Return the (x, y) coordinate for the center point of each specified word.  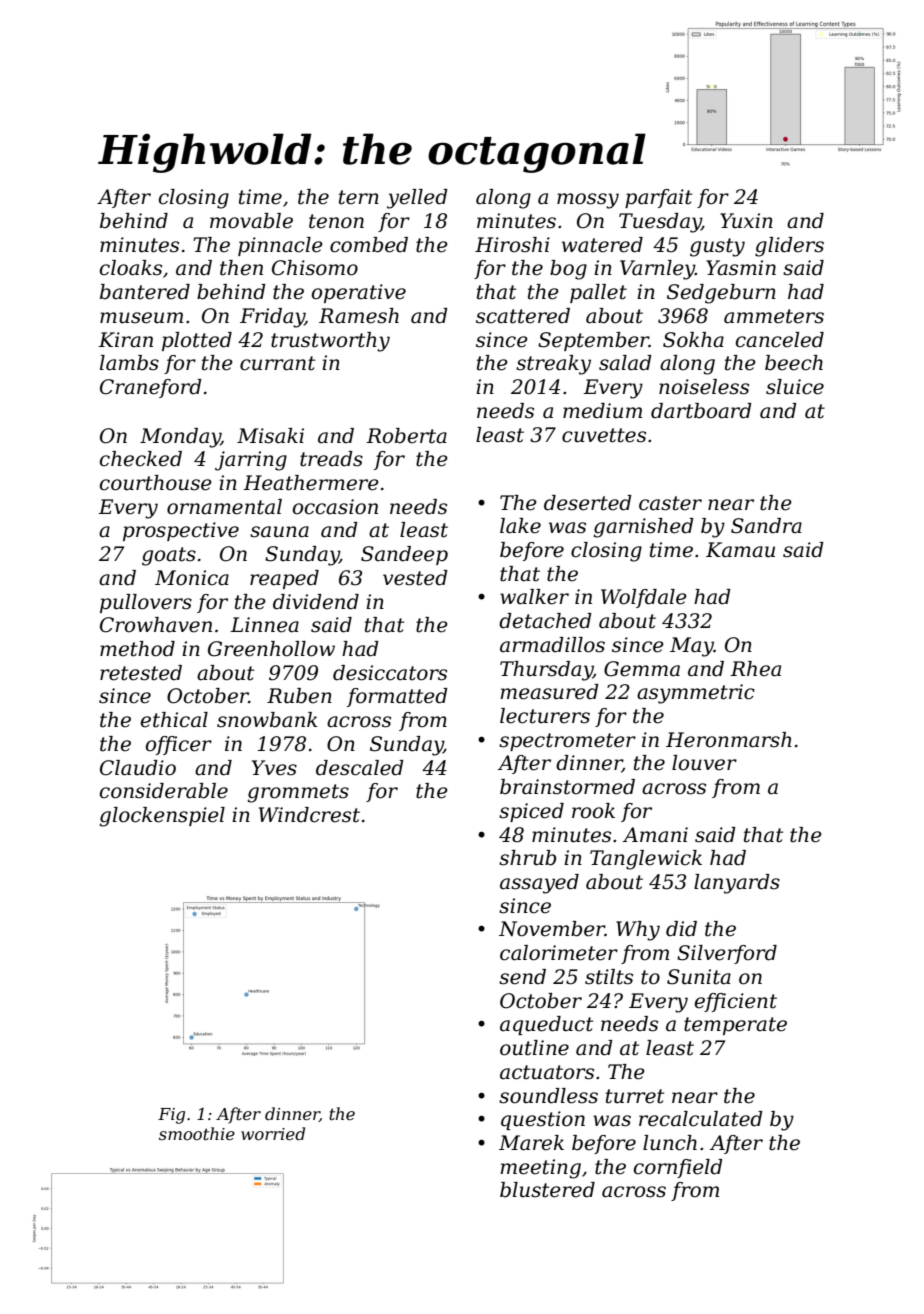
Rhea (755, 669)
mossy (588, 201)
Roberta (406, 436)
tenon (336, 221)
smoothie (197, 1133)
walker (534, 597)
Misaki (270, 436)
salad (625, 363)
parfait (658, 198)
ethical (174, 720)
